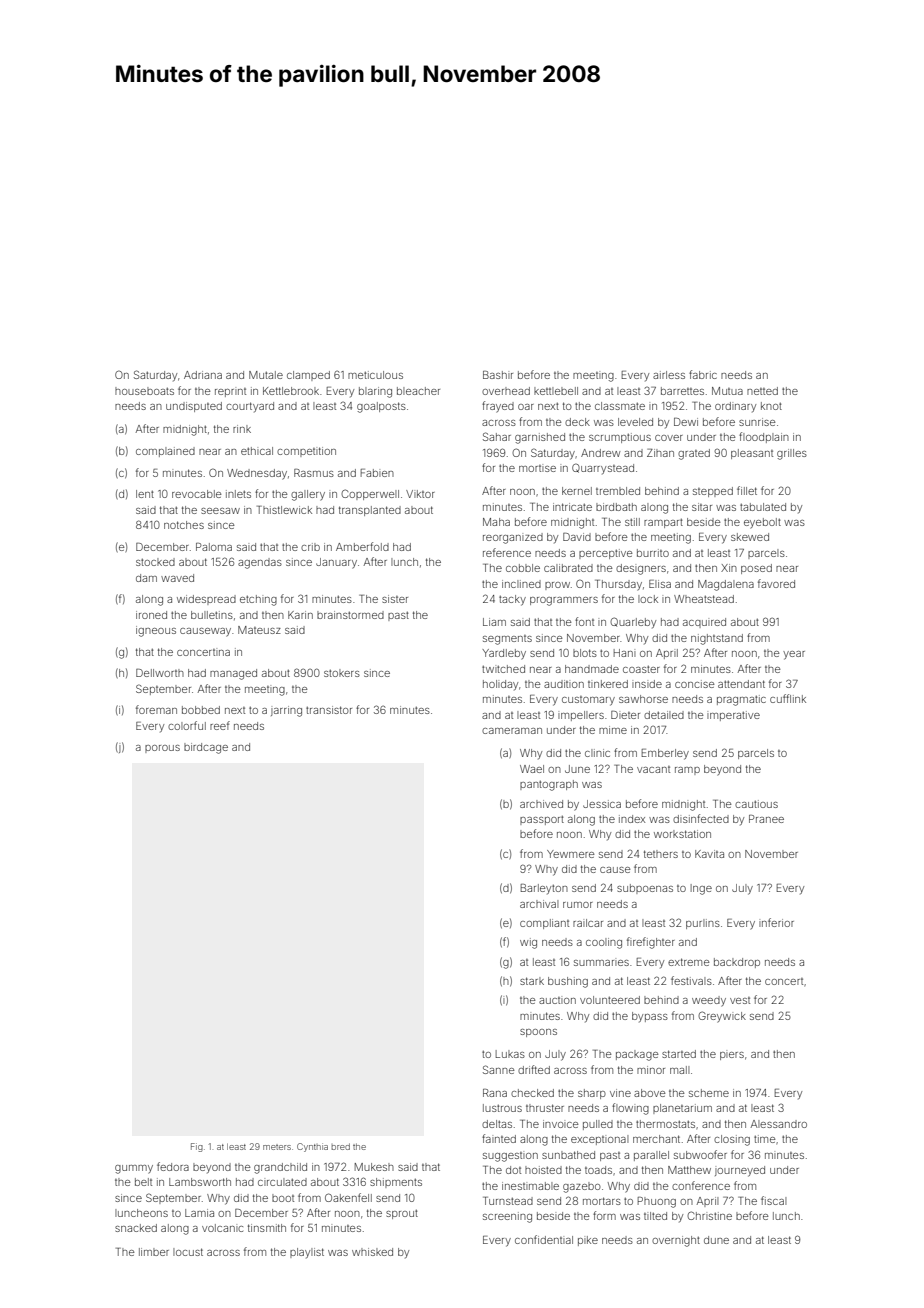 The width and height of the screenshot is (924, 1308). What do you see at coordinates (280, 1168) in the screenshot?
I see `grandchild` at bounding box center [280, 1168].
